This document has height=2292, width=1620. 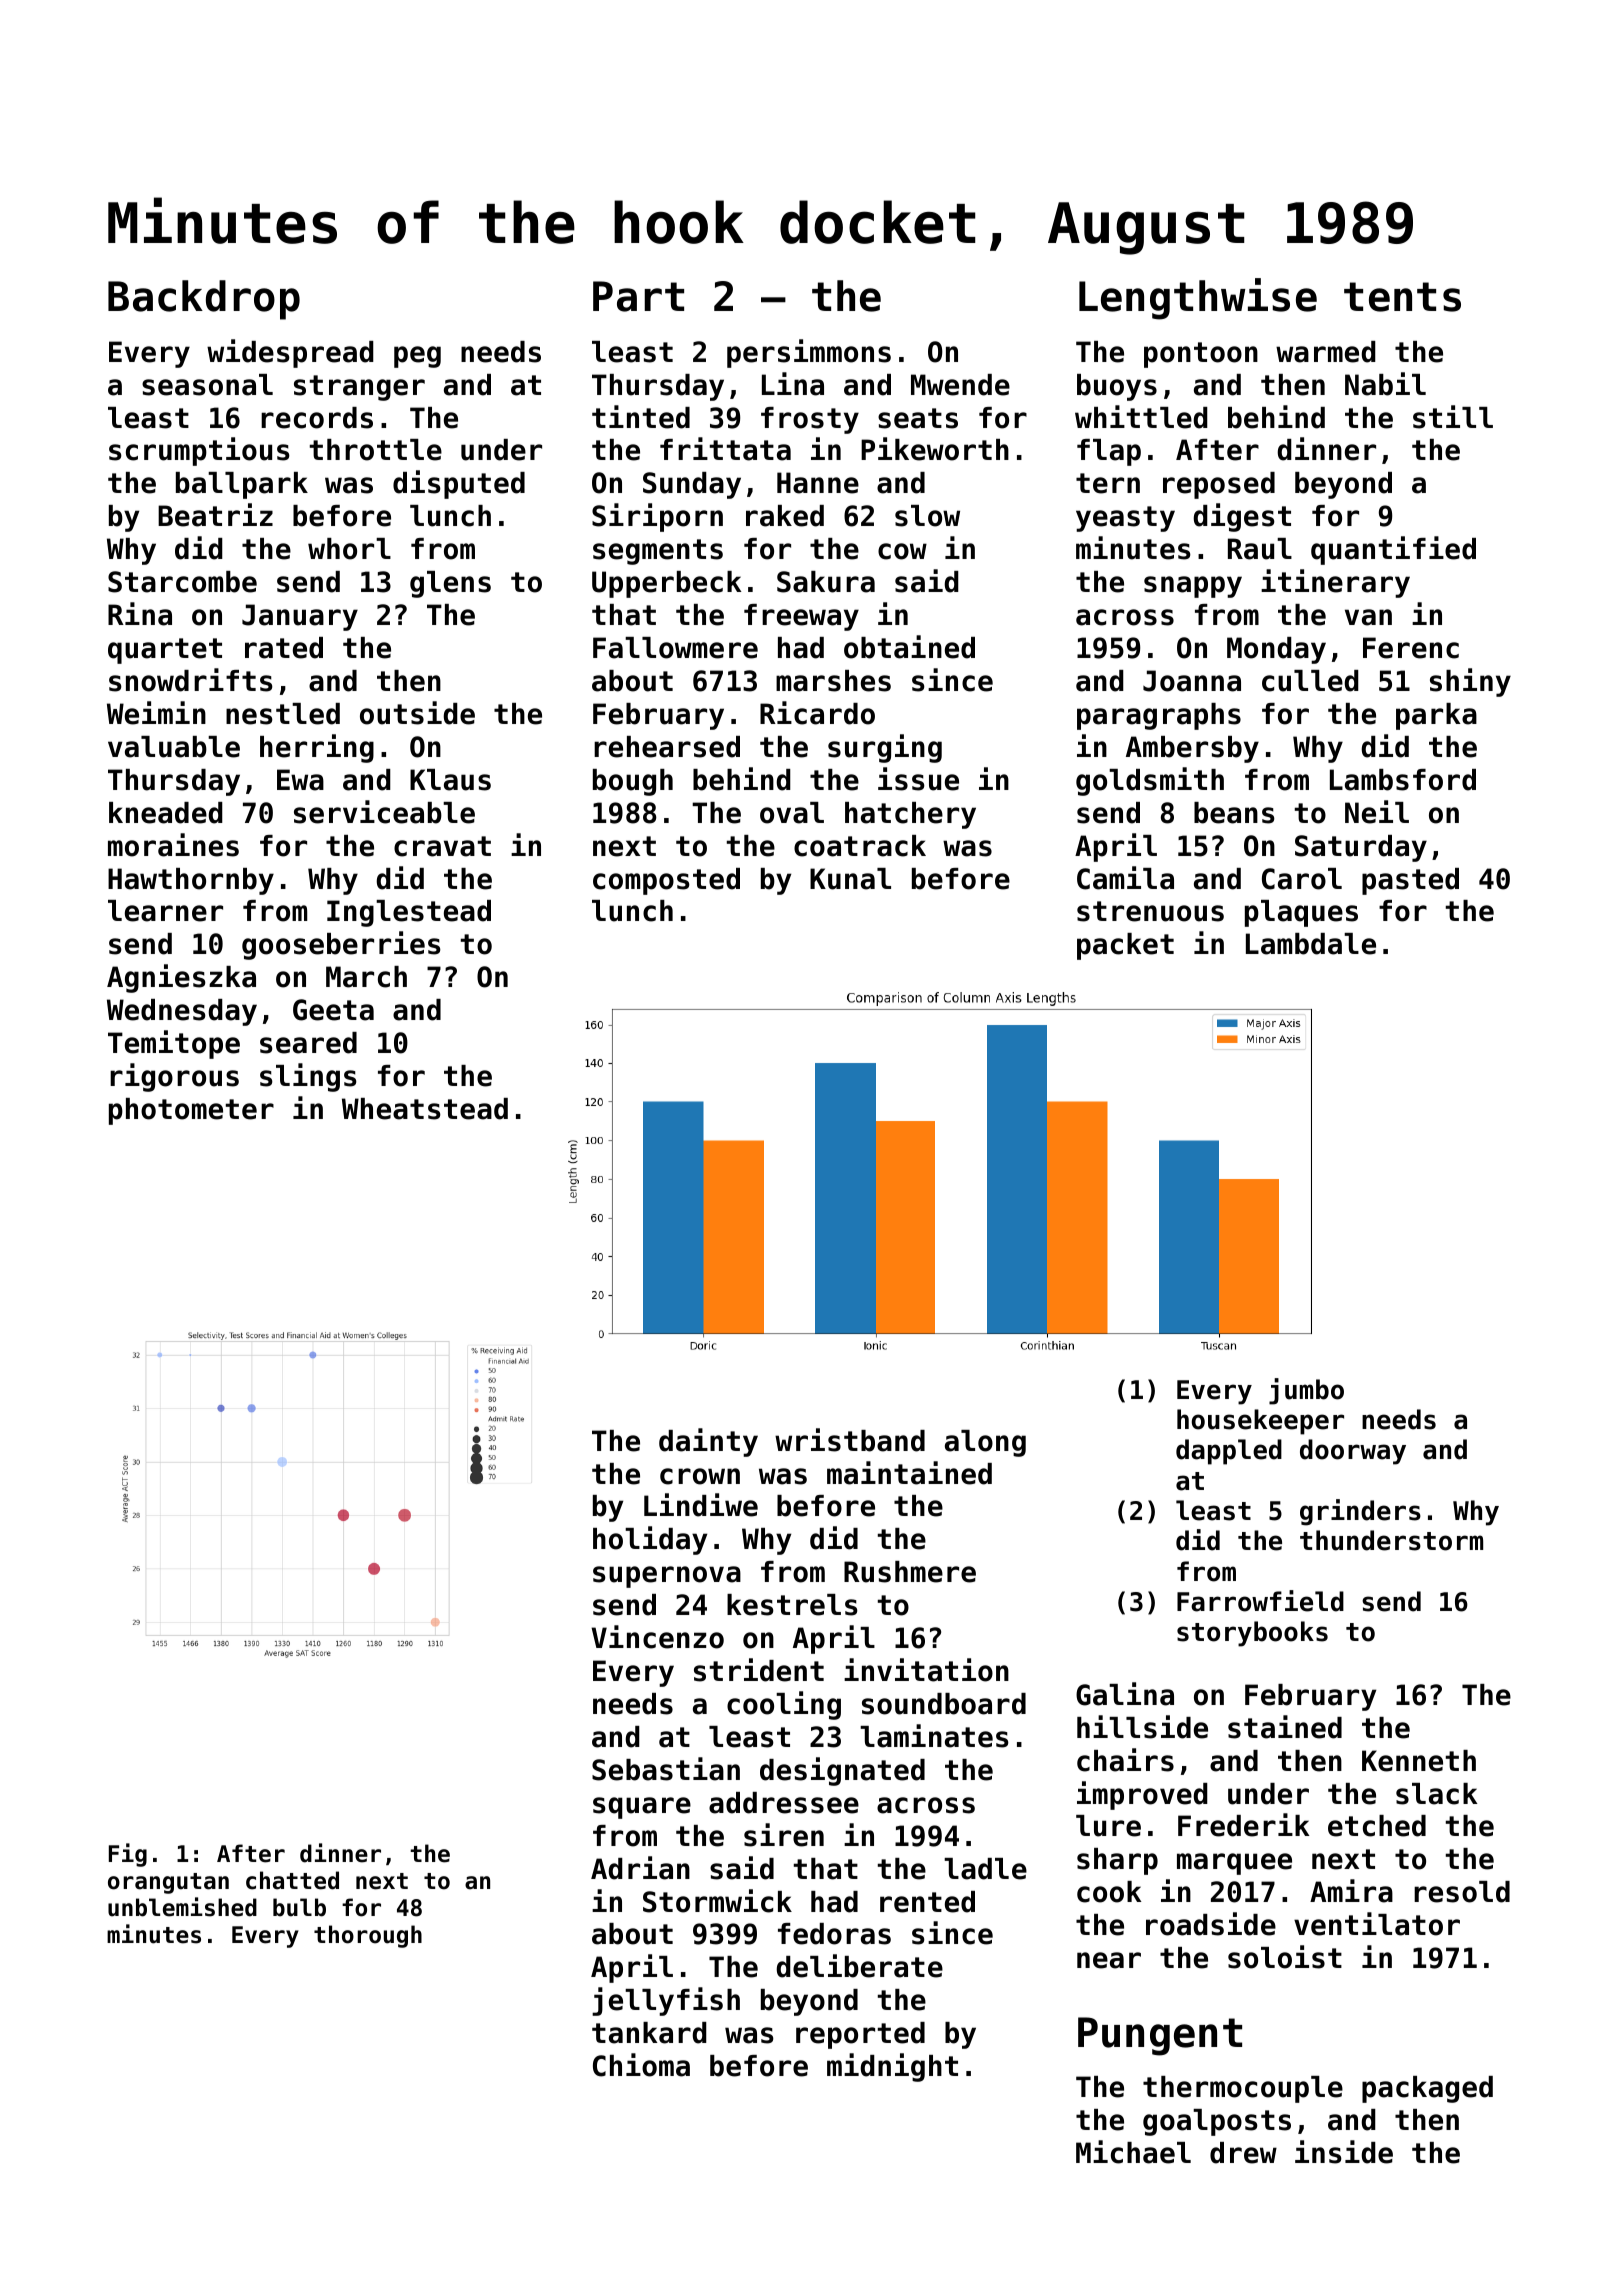 What do you see at coordinates (1211, 1924) in the document?
I see `roadside` at bounding box center [1211, 1924].
